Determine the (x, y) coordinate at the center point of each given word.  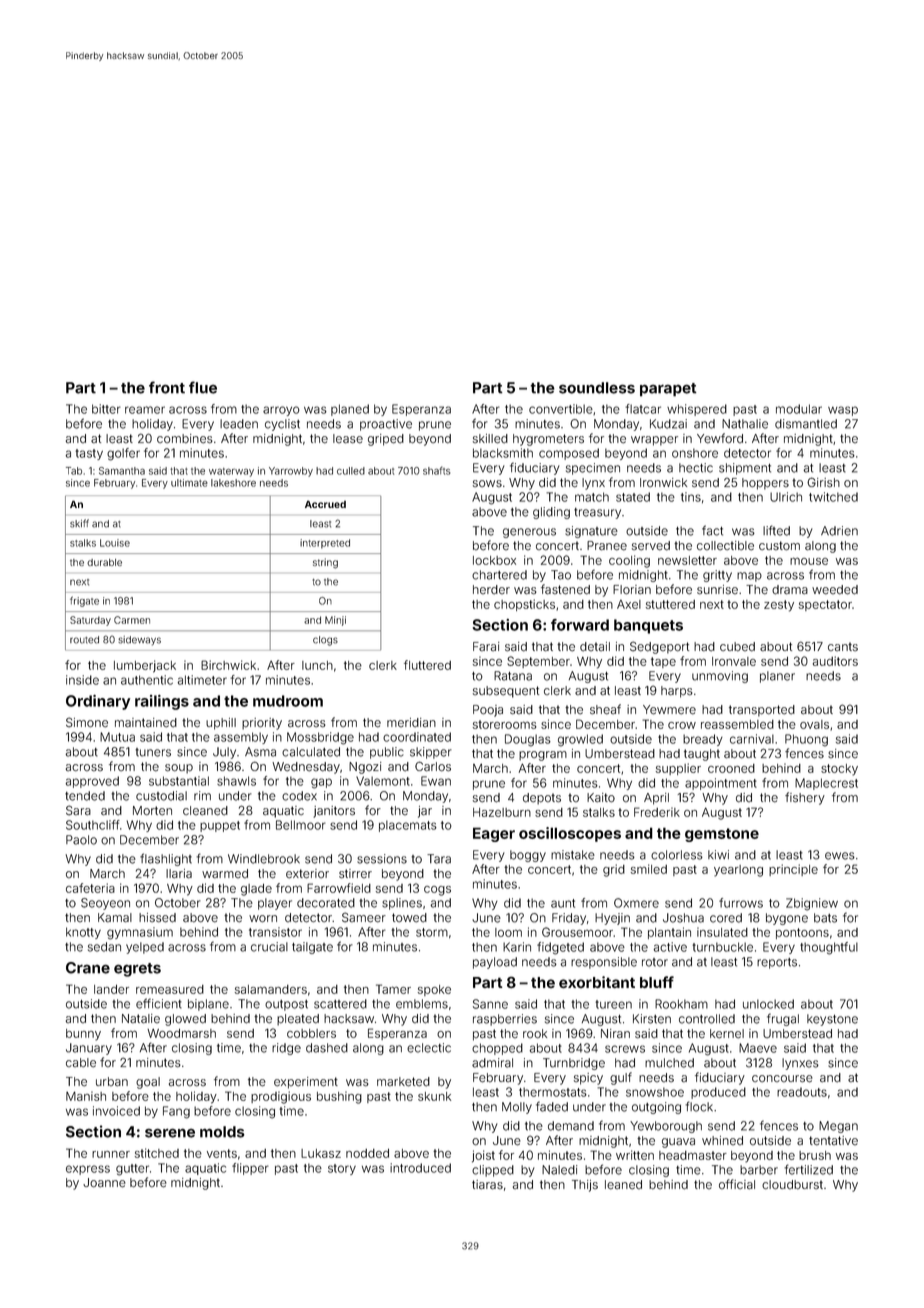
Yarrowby (291, 472)
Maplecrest (826, 784)
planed (350, 410)
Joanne (104, 1183)
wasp (843, 411)
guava (678, 1143)
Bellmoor (301, 825)
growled (580, 740)
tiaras (487, 1185)
